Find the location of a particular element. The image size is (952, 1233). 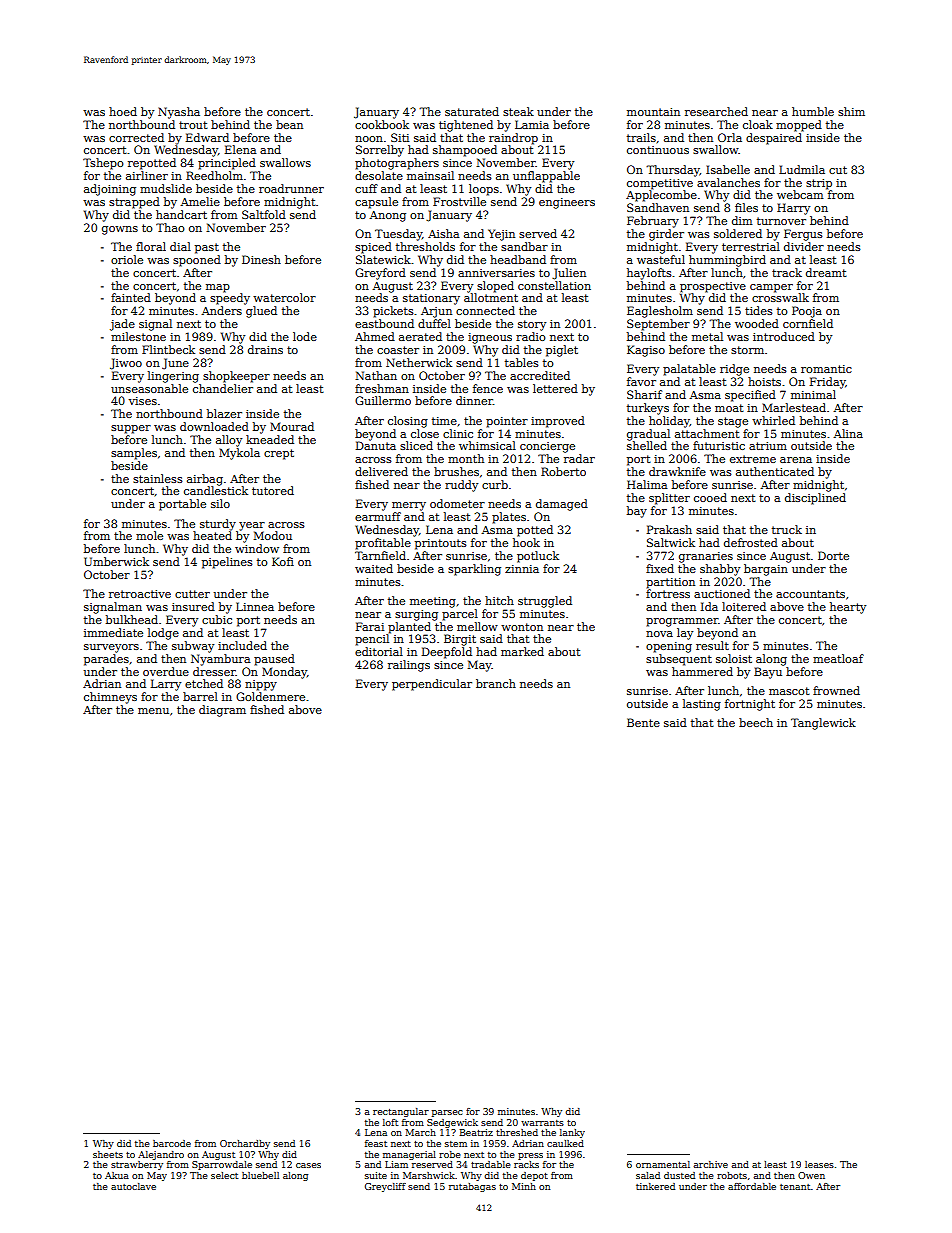

chimneys is located at coordinates (110, 698).
